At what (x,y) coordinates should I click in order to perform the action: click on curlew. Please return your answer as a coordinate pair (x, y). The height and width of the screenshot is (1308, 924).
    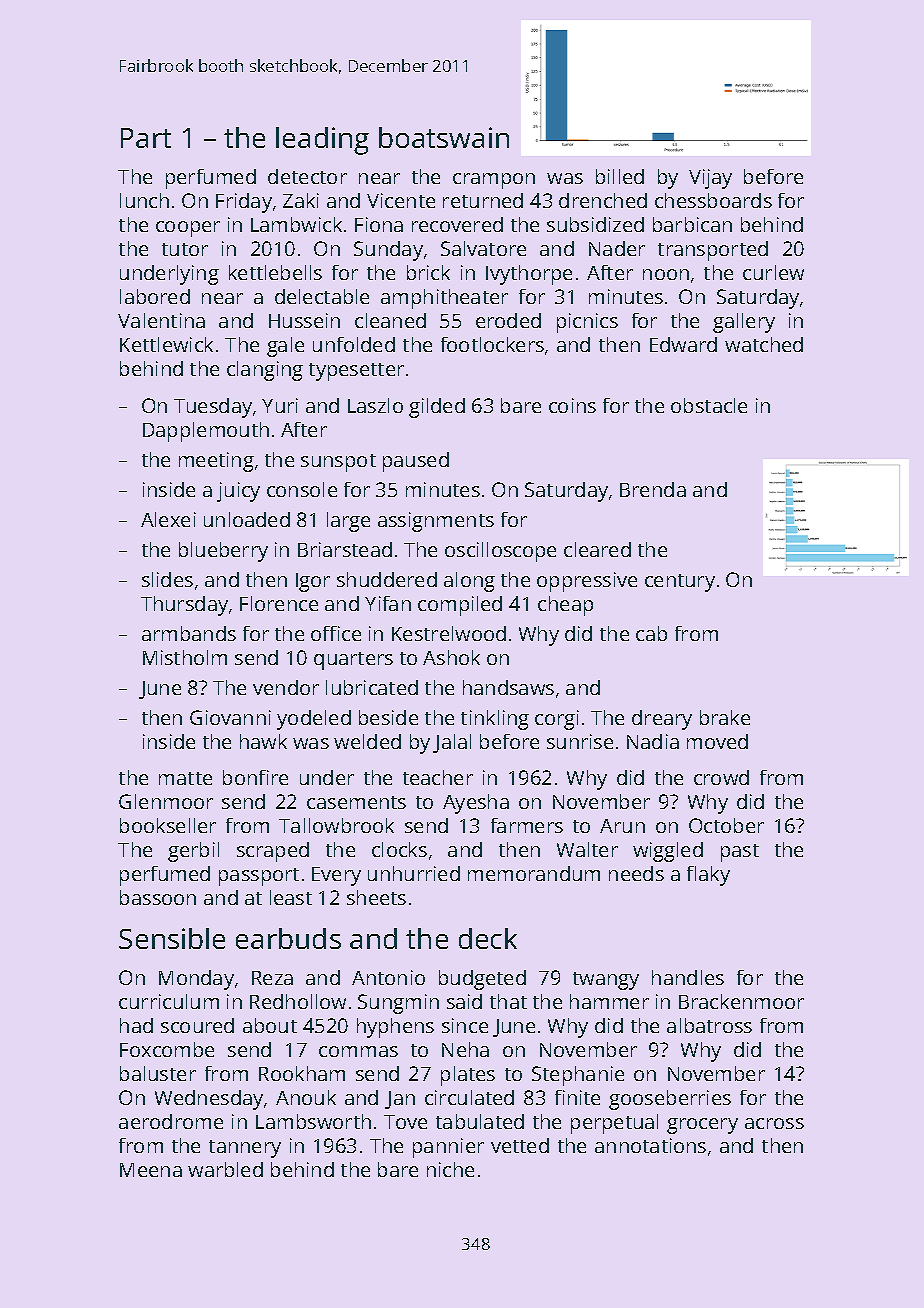
    Looking at the image, I should click on (773, 272).
